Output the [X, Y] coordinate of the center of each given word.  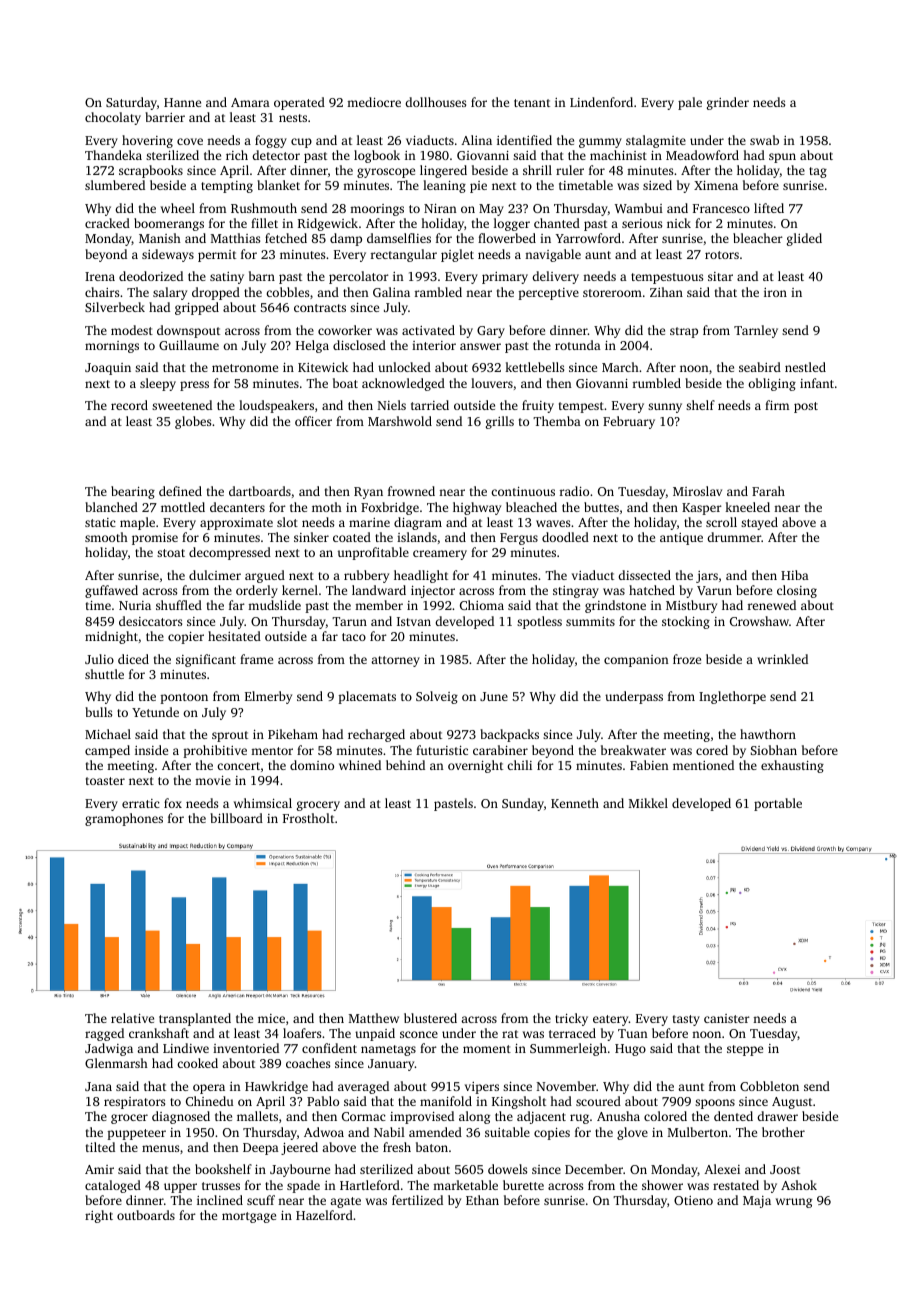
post [806, 407]
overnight [475, 766]
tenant [532, 103]
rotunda [578, 345]
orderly [257, 591]
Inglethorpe [732, 697]
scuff [261, 1200]
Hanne [182, 102]
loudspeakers [276, 406]
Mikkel [648, 803]
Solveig [437, 697]
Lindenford [601, 102]
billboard [236, 818]
